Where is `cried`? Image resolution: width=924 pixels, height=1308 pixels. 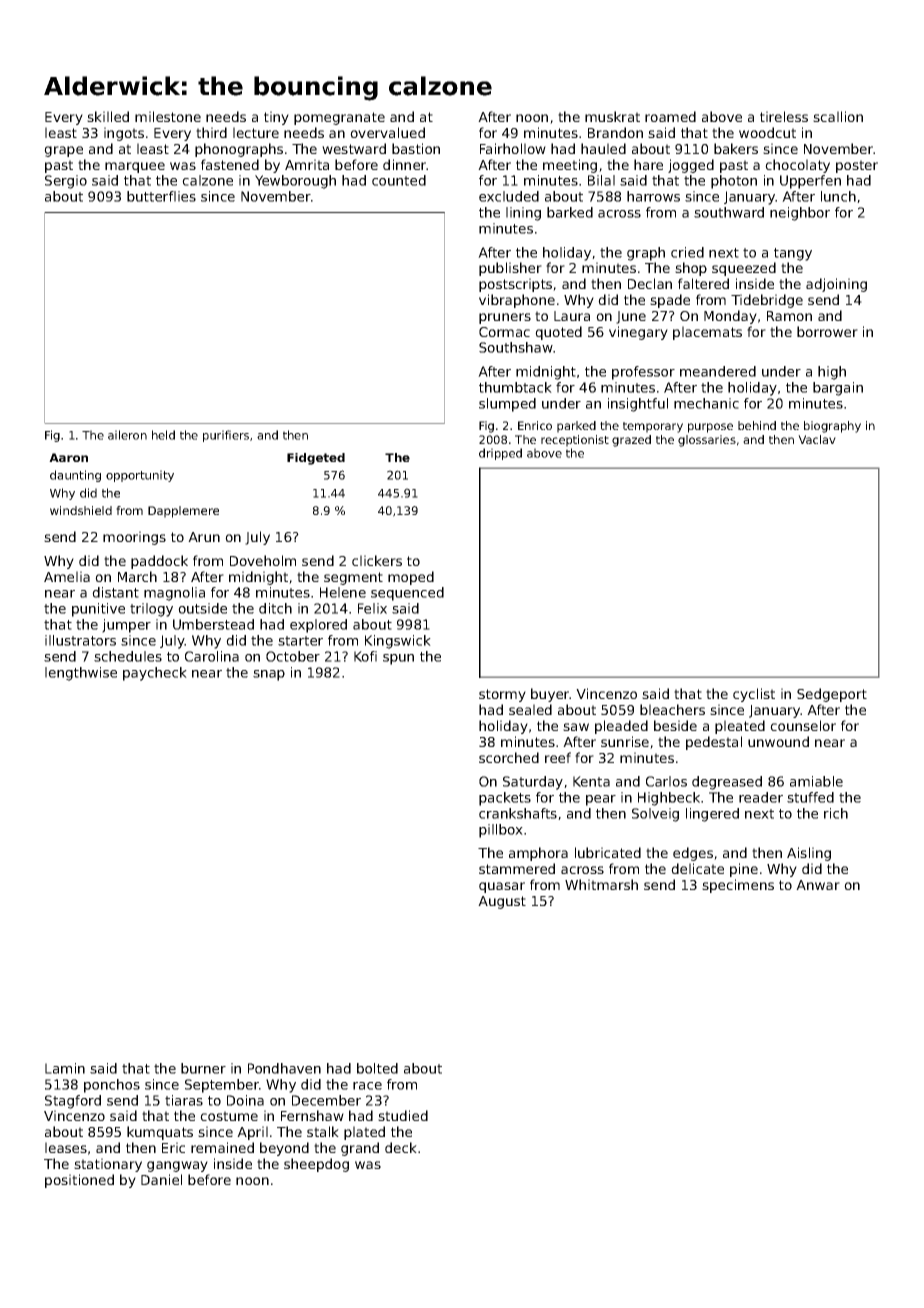
cried is located at coordinates (687, 252).
